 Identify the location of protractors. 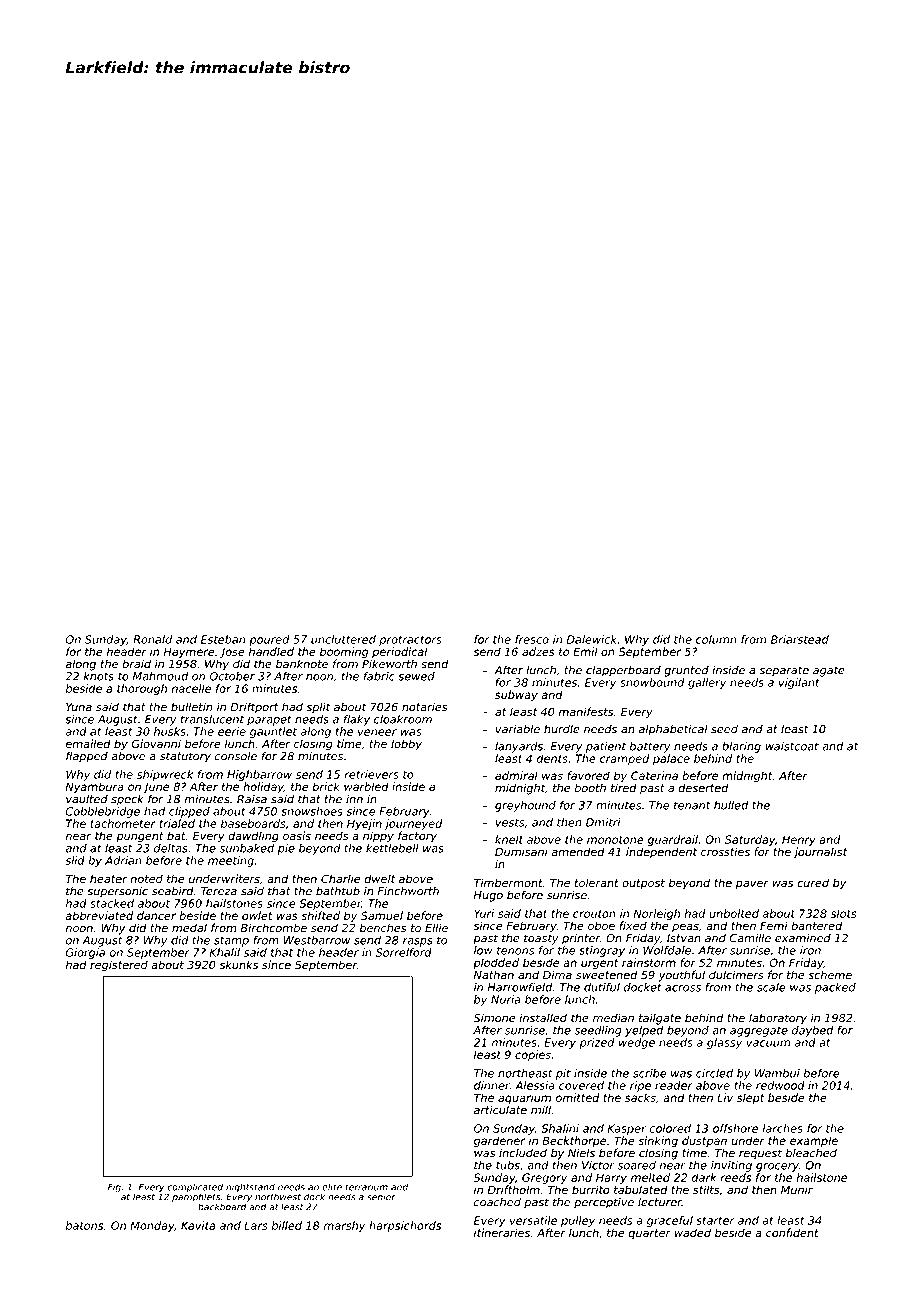
(410, 640).
